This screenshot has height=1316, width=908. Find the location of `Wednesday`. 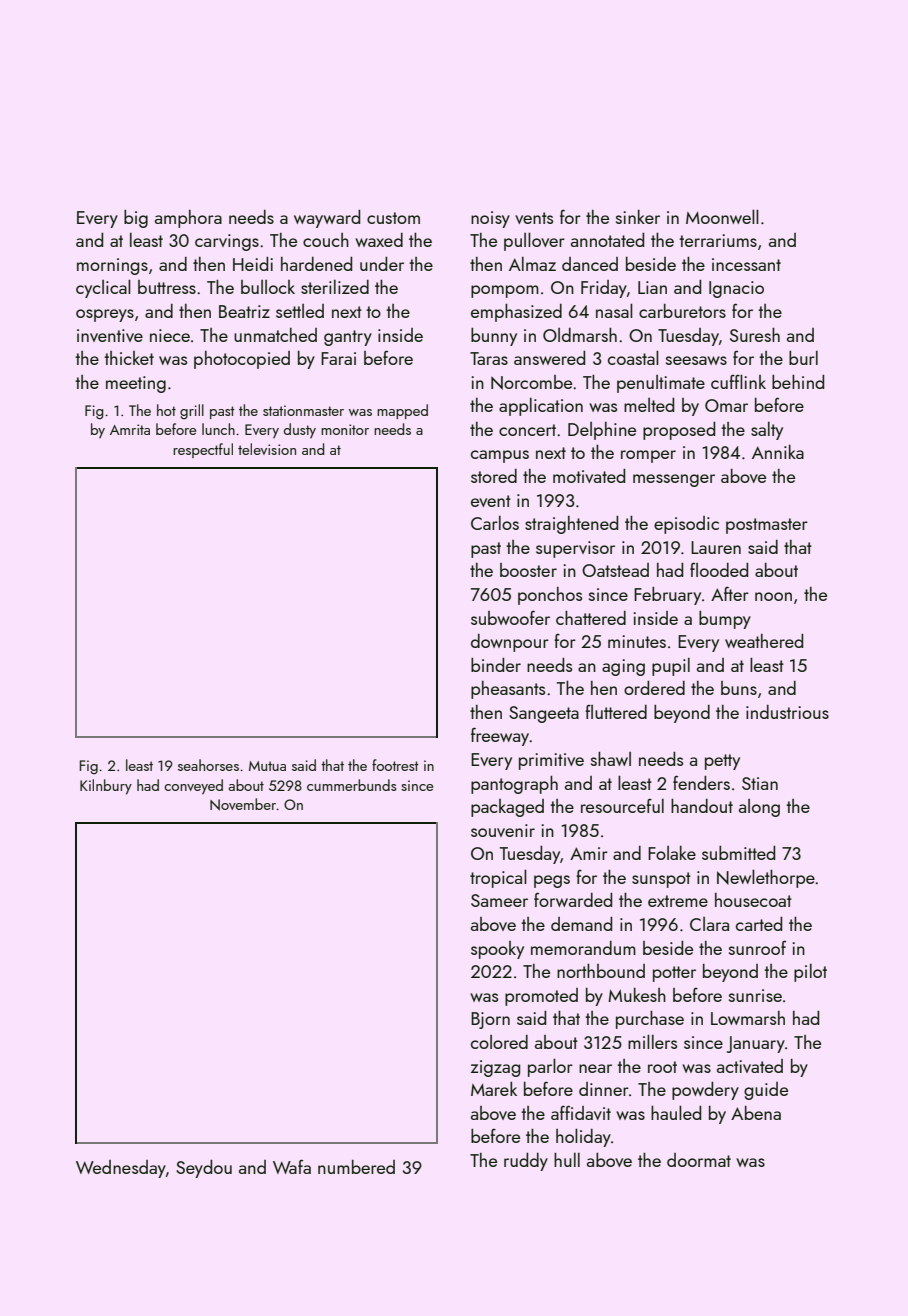

Wednesday is located at coordinates (121, 1169).
